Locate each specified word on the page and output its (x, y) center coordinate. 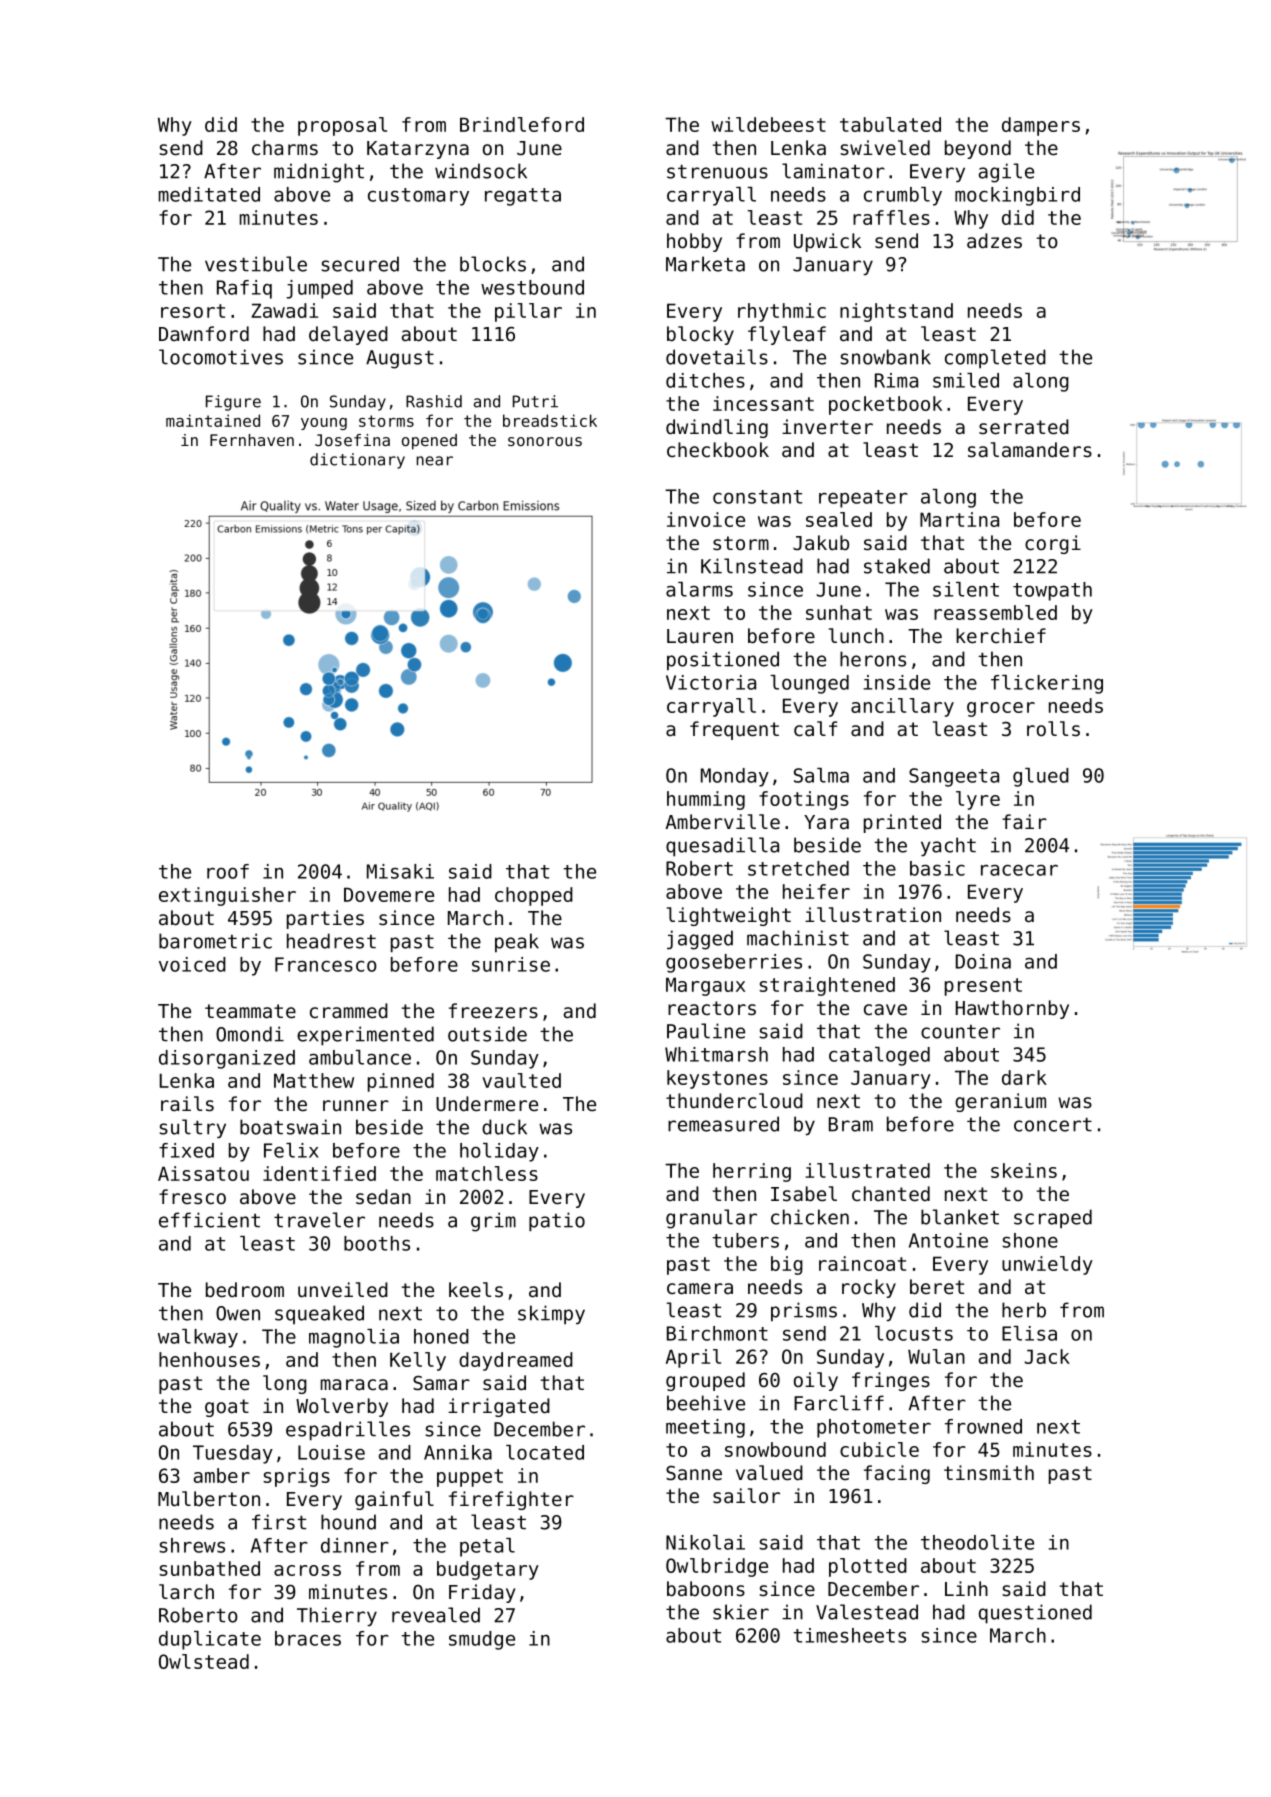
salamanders (1030, 450)
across (307, 1570)
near (435, 461)
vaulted (521, 1080)
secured (360, 264)
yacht (948, 846)
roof (228, 871)
